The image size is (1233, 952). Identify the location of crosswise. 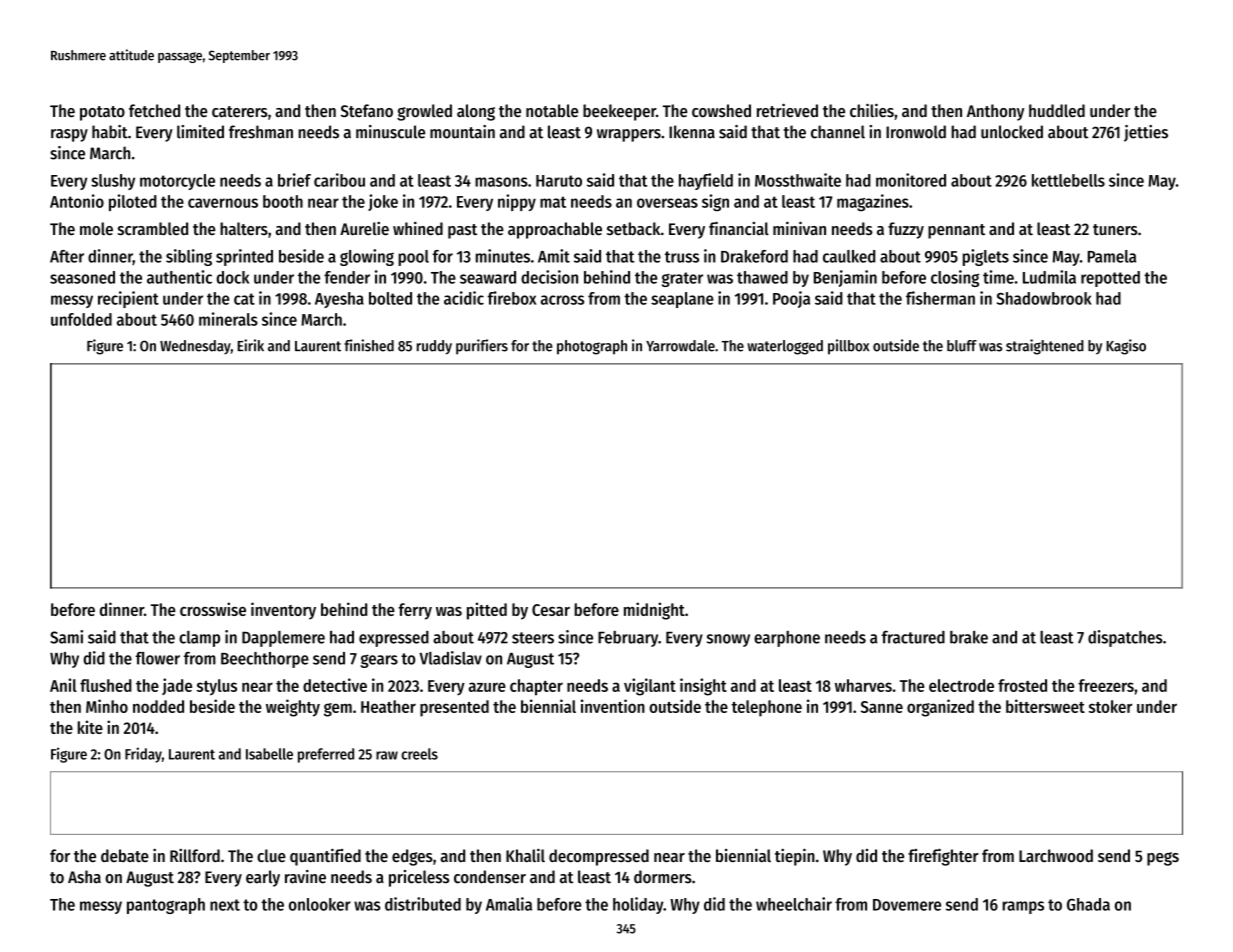
(213, 609).
